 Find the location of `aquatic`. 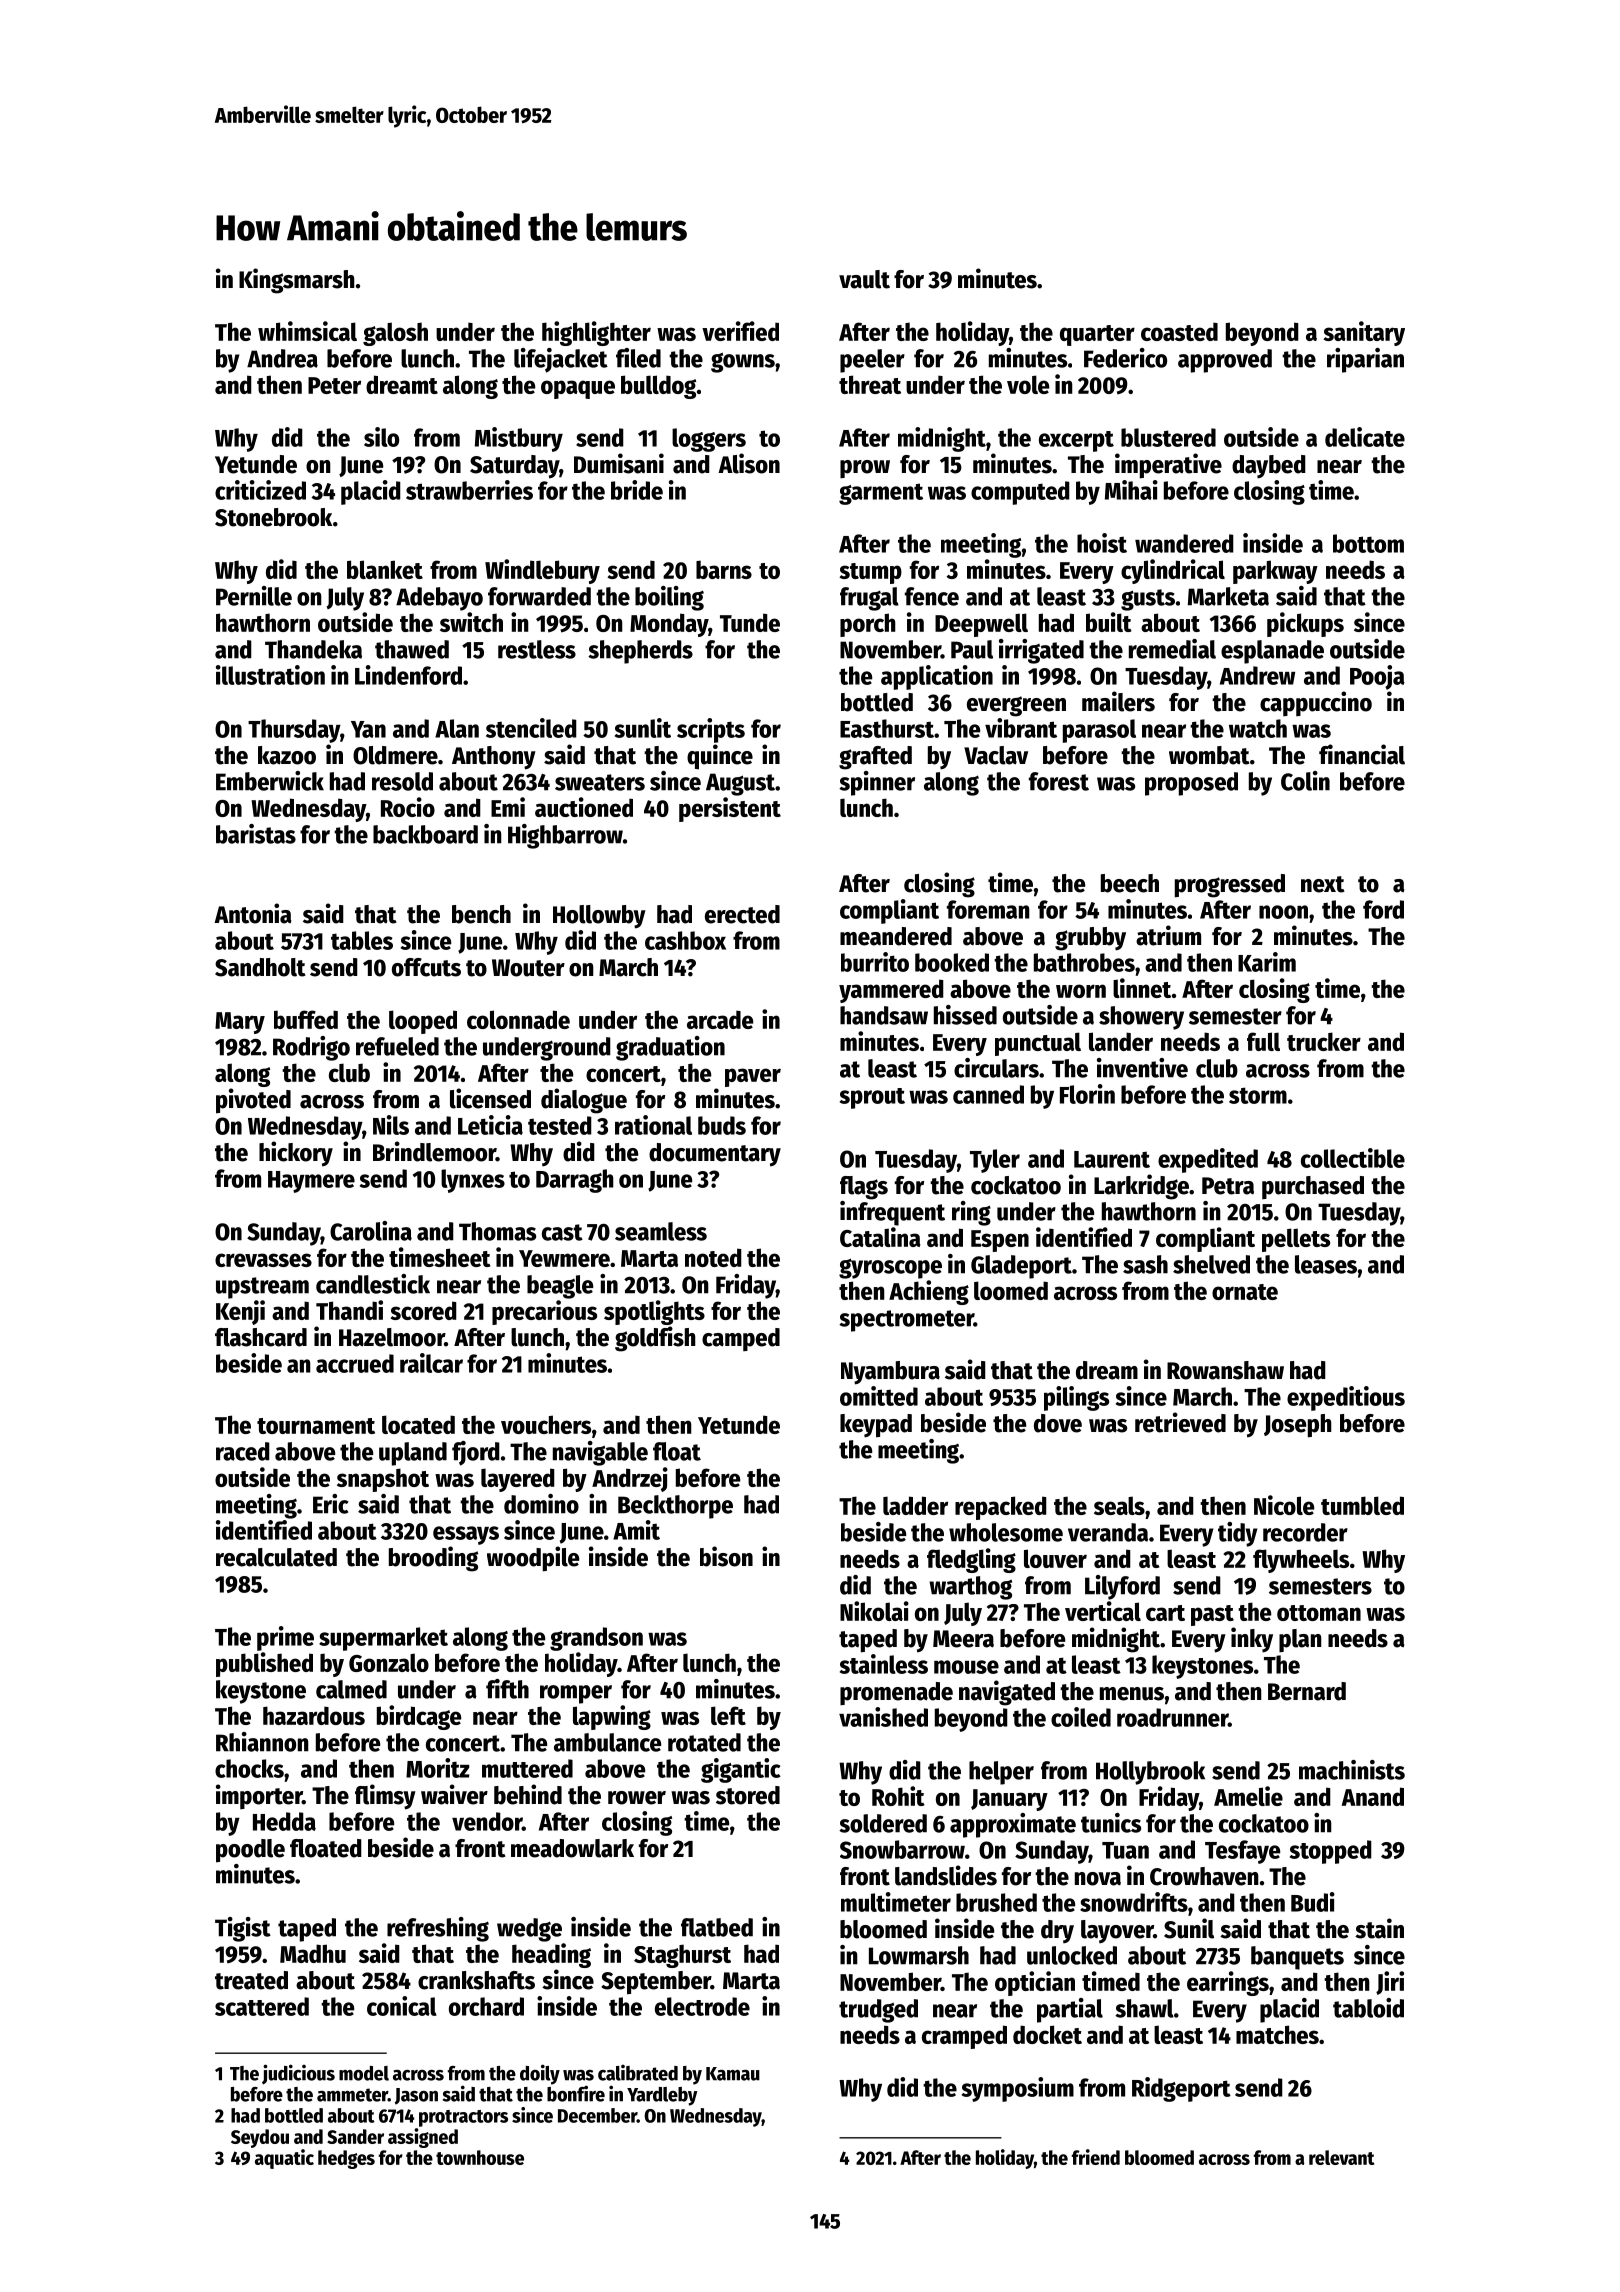

aquatic is located at coordinates (284, 2159).
